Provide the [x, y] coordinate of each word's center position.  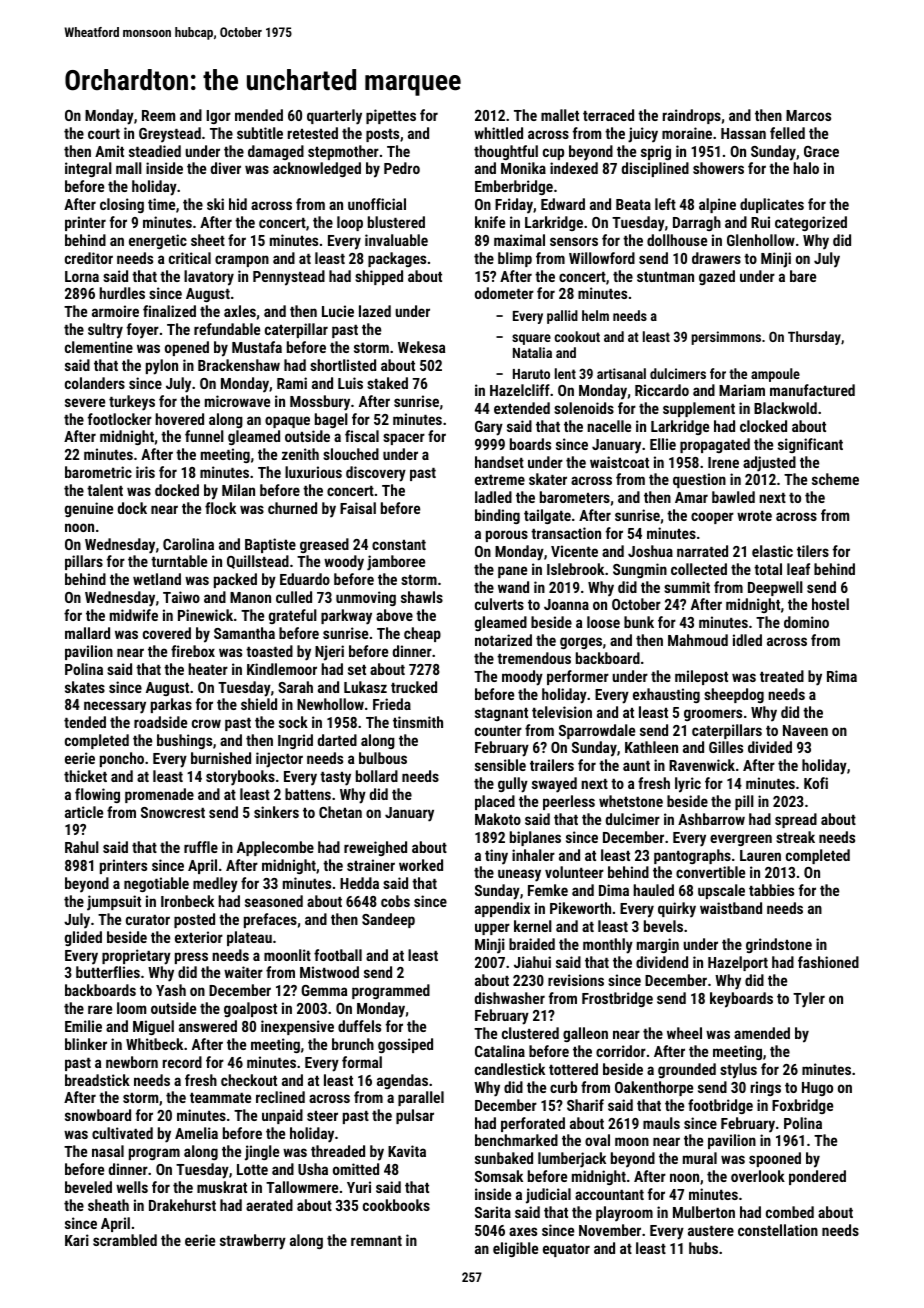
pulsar [415, 1116]
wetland [157, 579]
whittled [498, 133]
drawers [716, 258]
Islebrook [575, 569]
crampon [242, 261]
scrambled [125, 1240]
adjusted [769, 464]
